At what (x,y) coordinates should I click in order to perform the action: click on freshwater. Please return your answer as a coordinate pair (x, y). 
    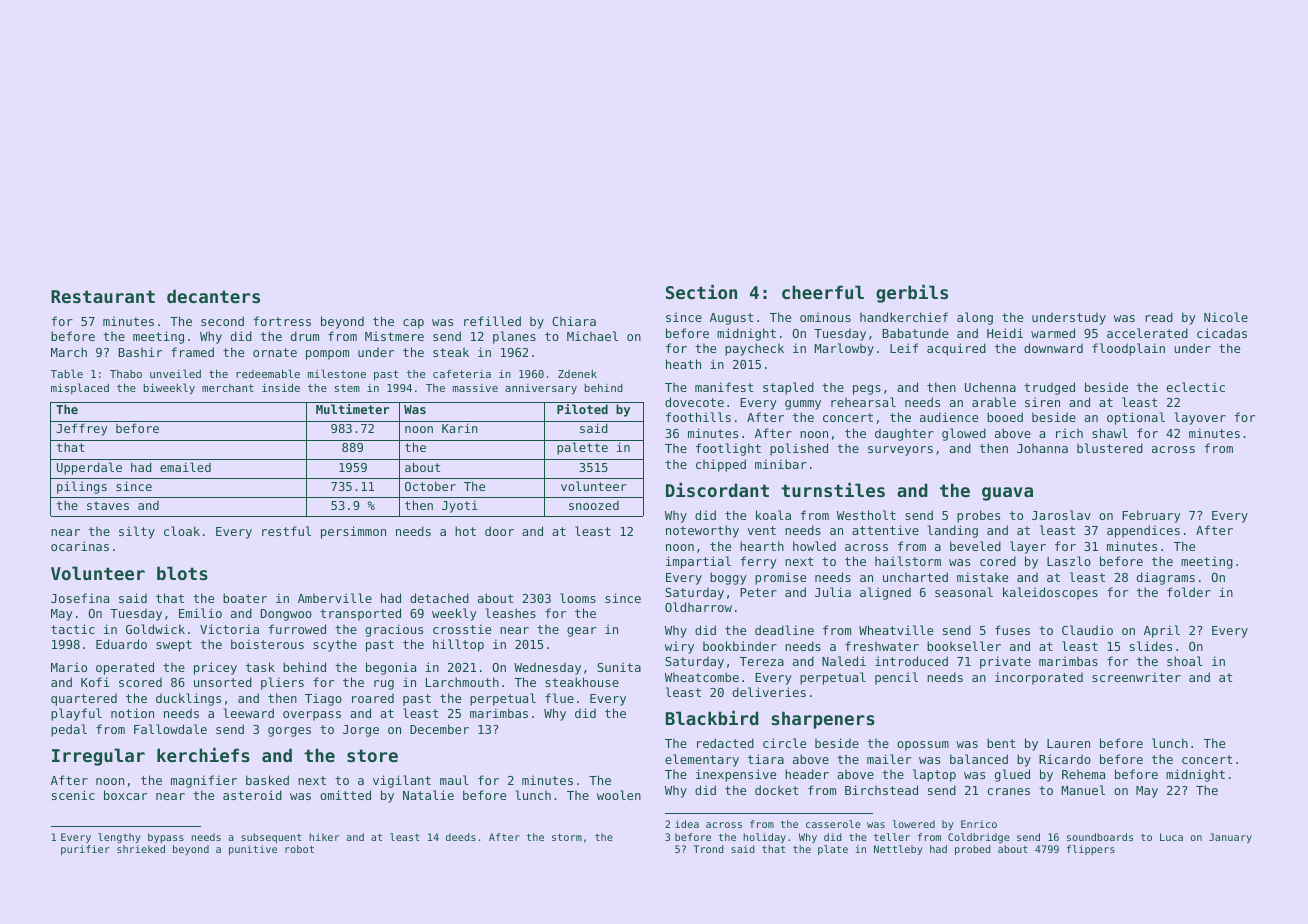
    Looking at the image, I should click on (882, 646).
